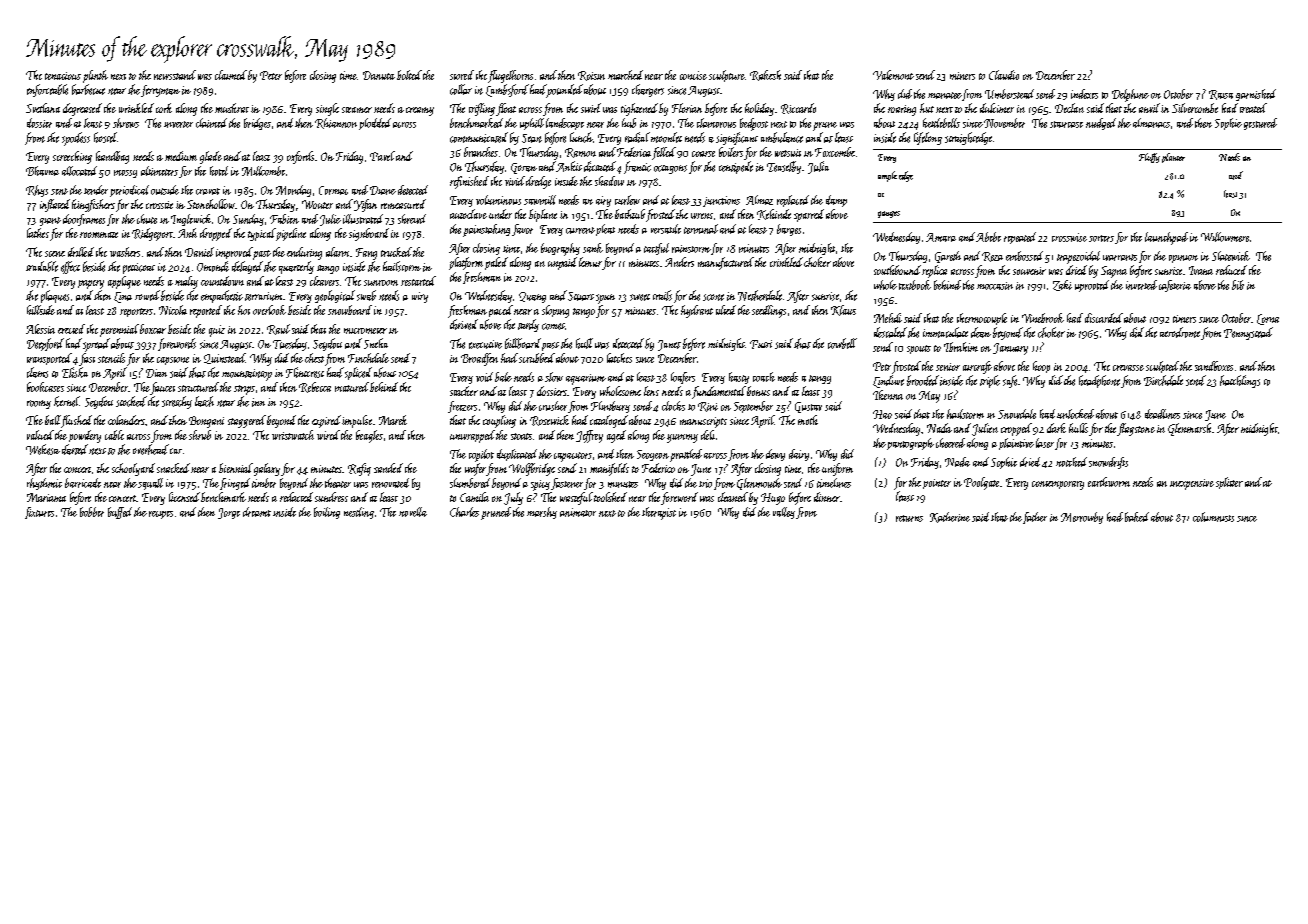 The image size is (1308, 924). Describe the element at coordinates (83, 483) in the screenshot. I see `barricade` at that location.
